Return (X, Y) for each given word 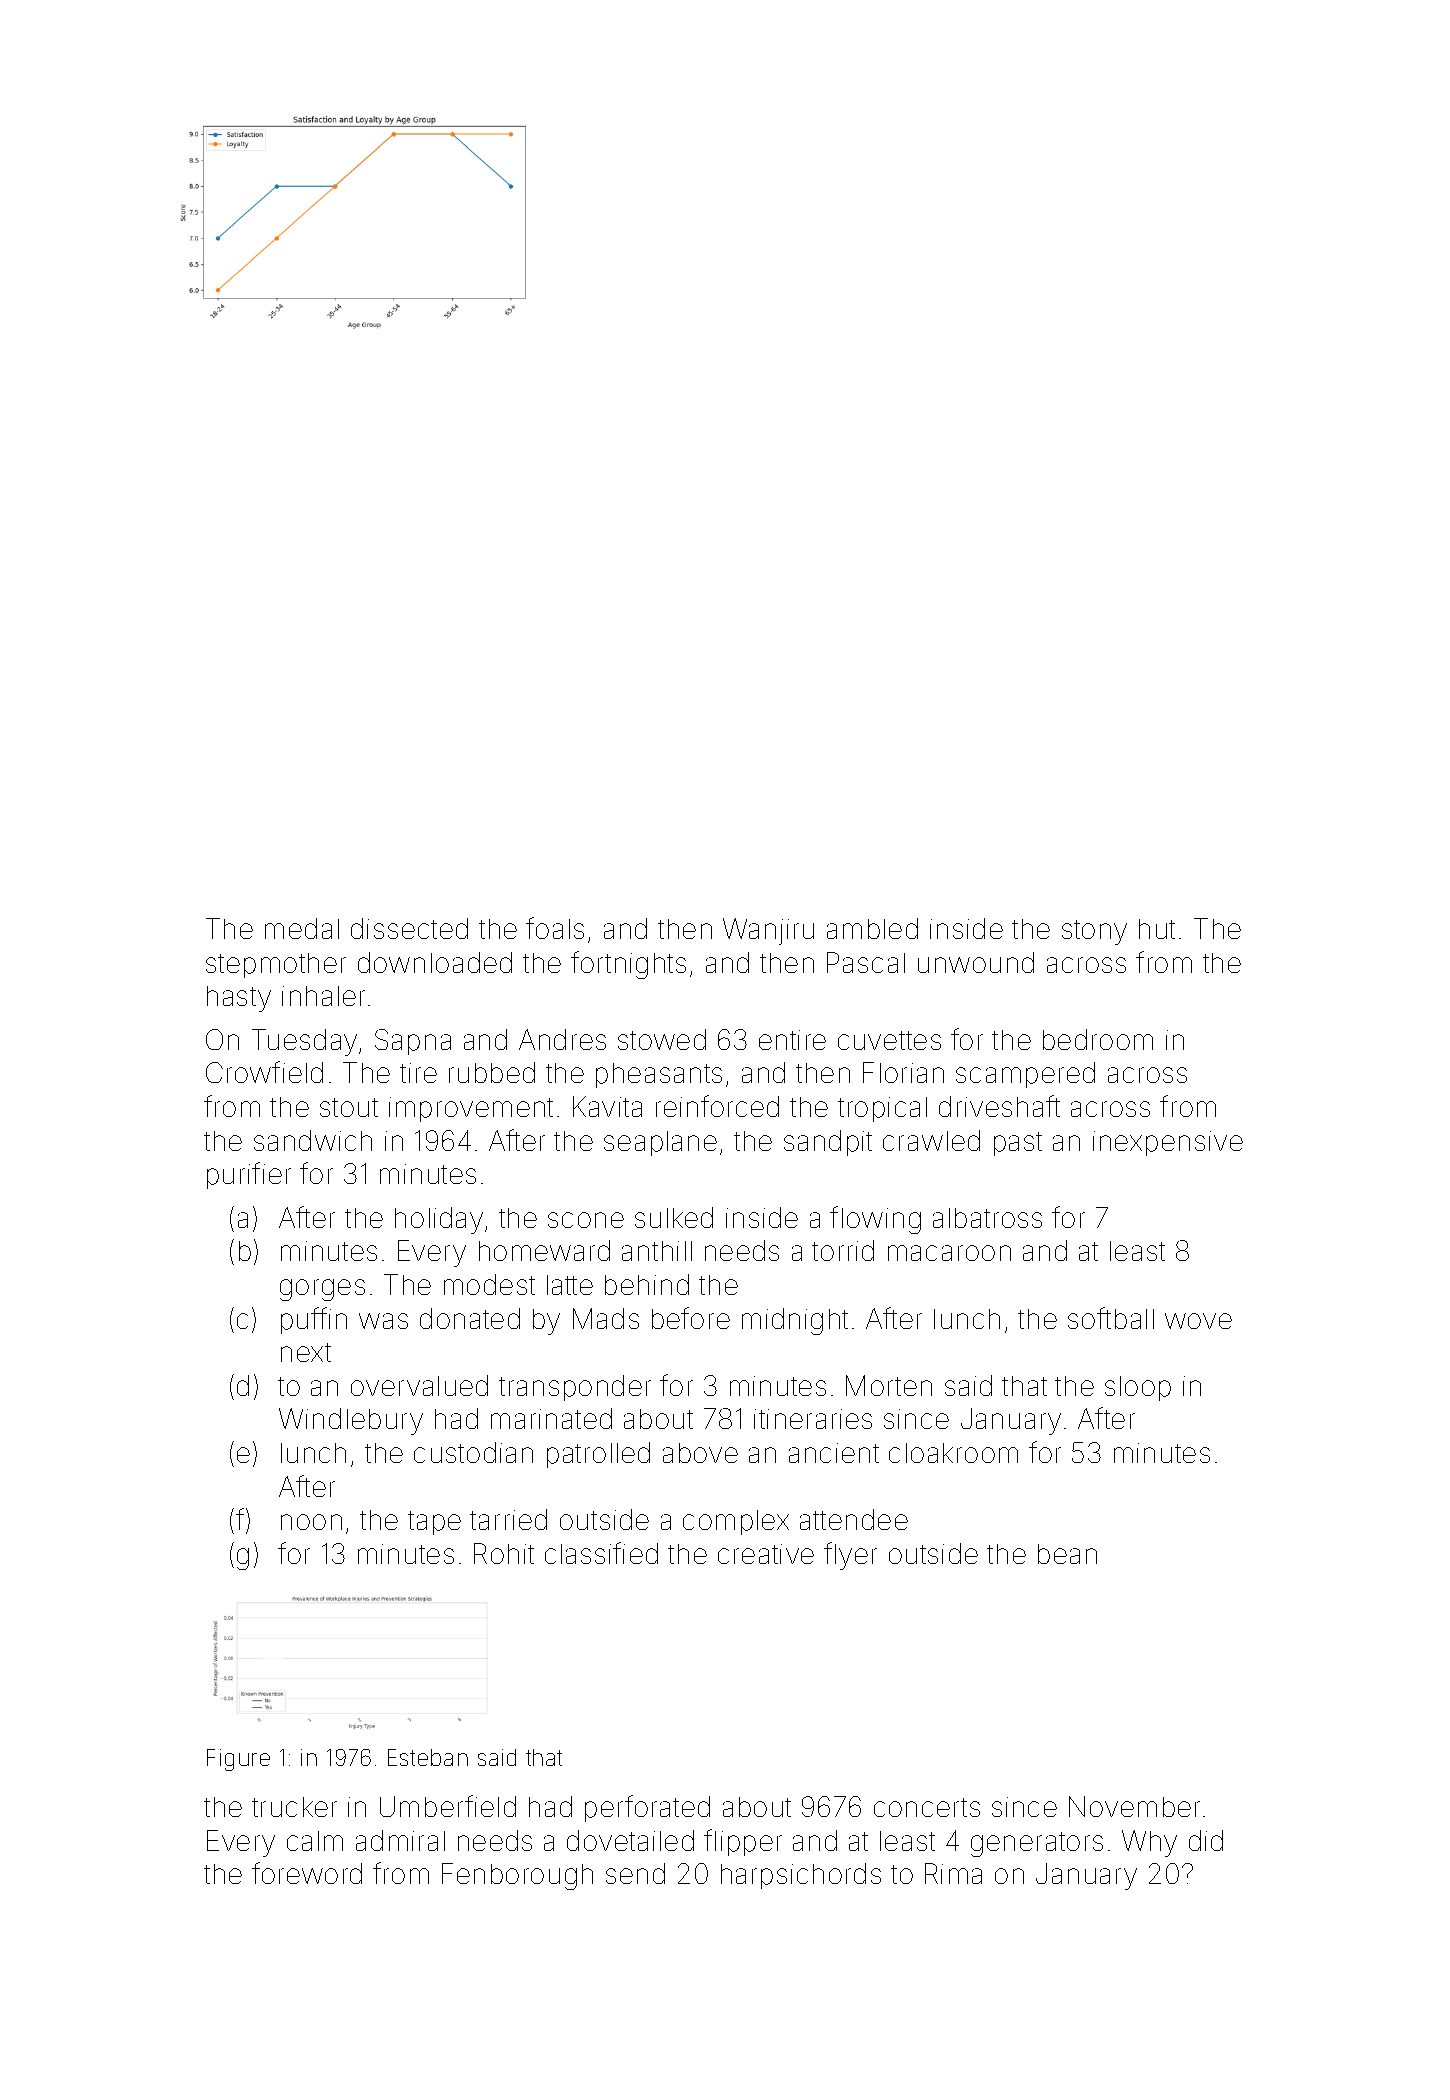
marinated (551, 1418)
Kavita (607, 1106)
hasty (239, 999)
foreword (307, 1873)
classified (601, 1553)
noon (311, 1522)
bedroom (1098, 1039)
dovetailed (630, 1840)
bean (1067, 1554)
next (306, 1352)
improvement (471, 1109)
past (1018, 1144)
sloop (1138, 1388)
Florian (903, 1072)
